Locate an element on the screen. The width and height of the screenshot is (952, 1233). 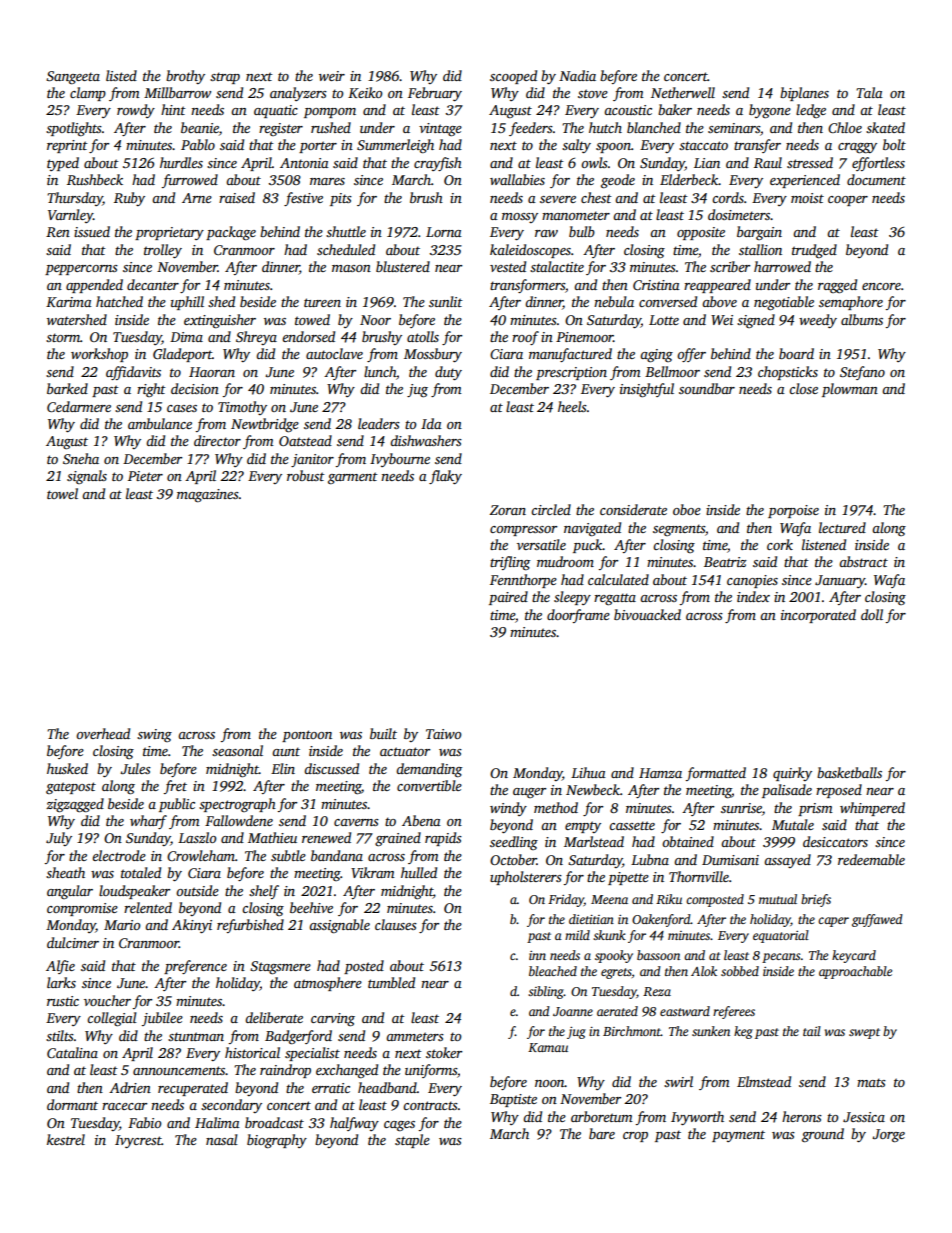
oboe is located at coordinates (687, 509).
